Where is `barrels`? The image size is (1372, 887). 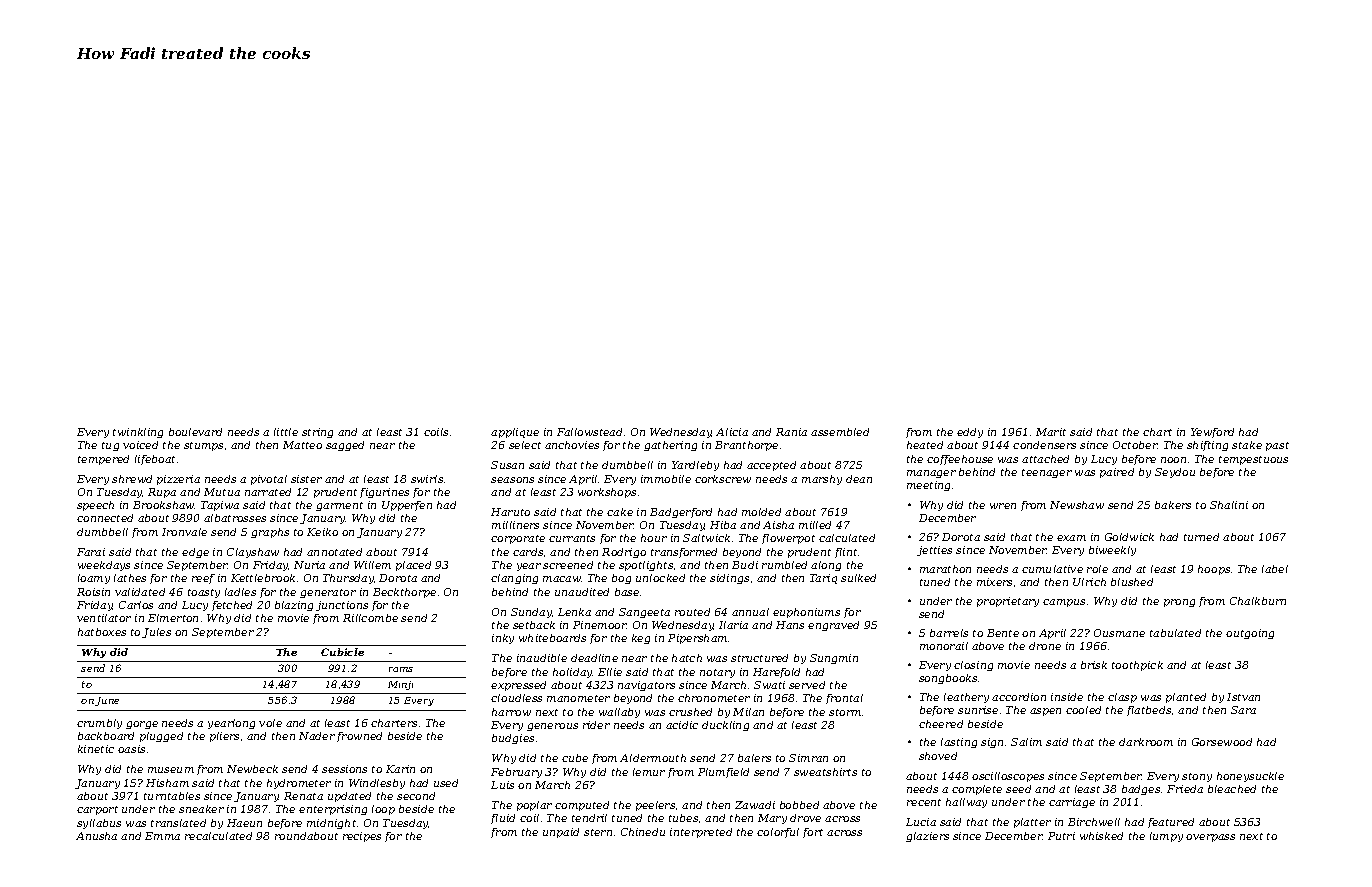
barrels is located at coordinates (949, 633).
